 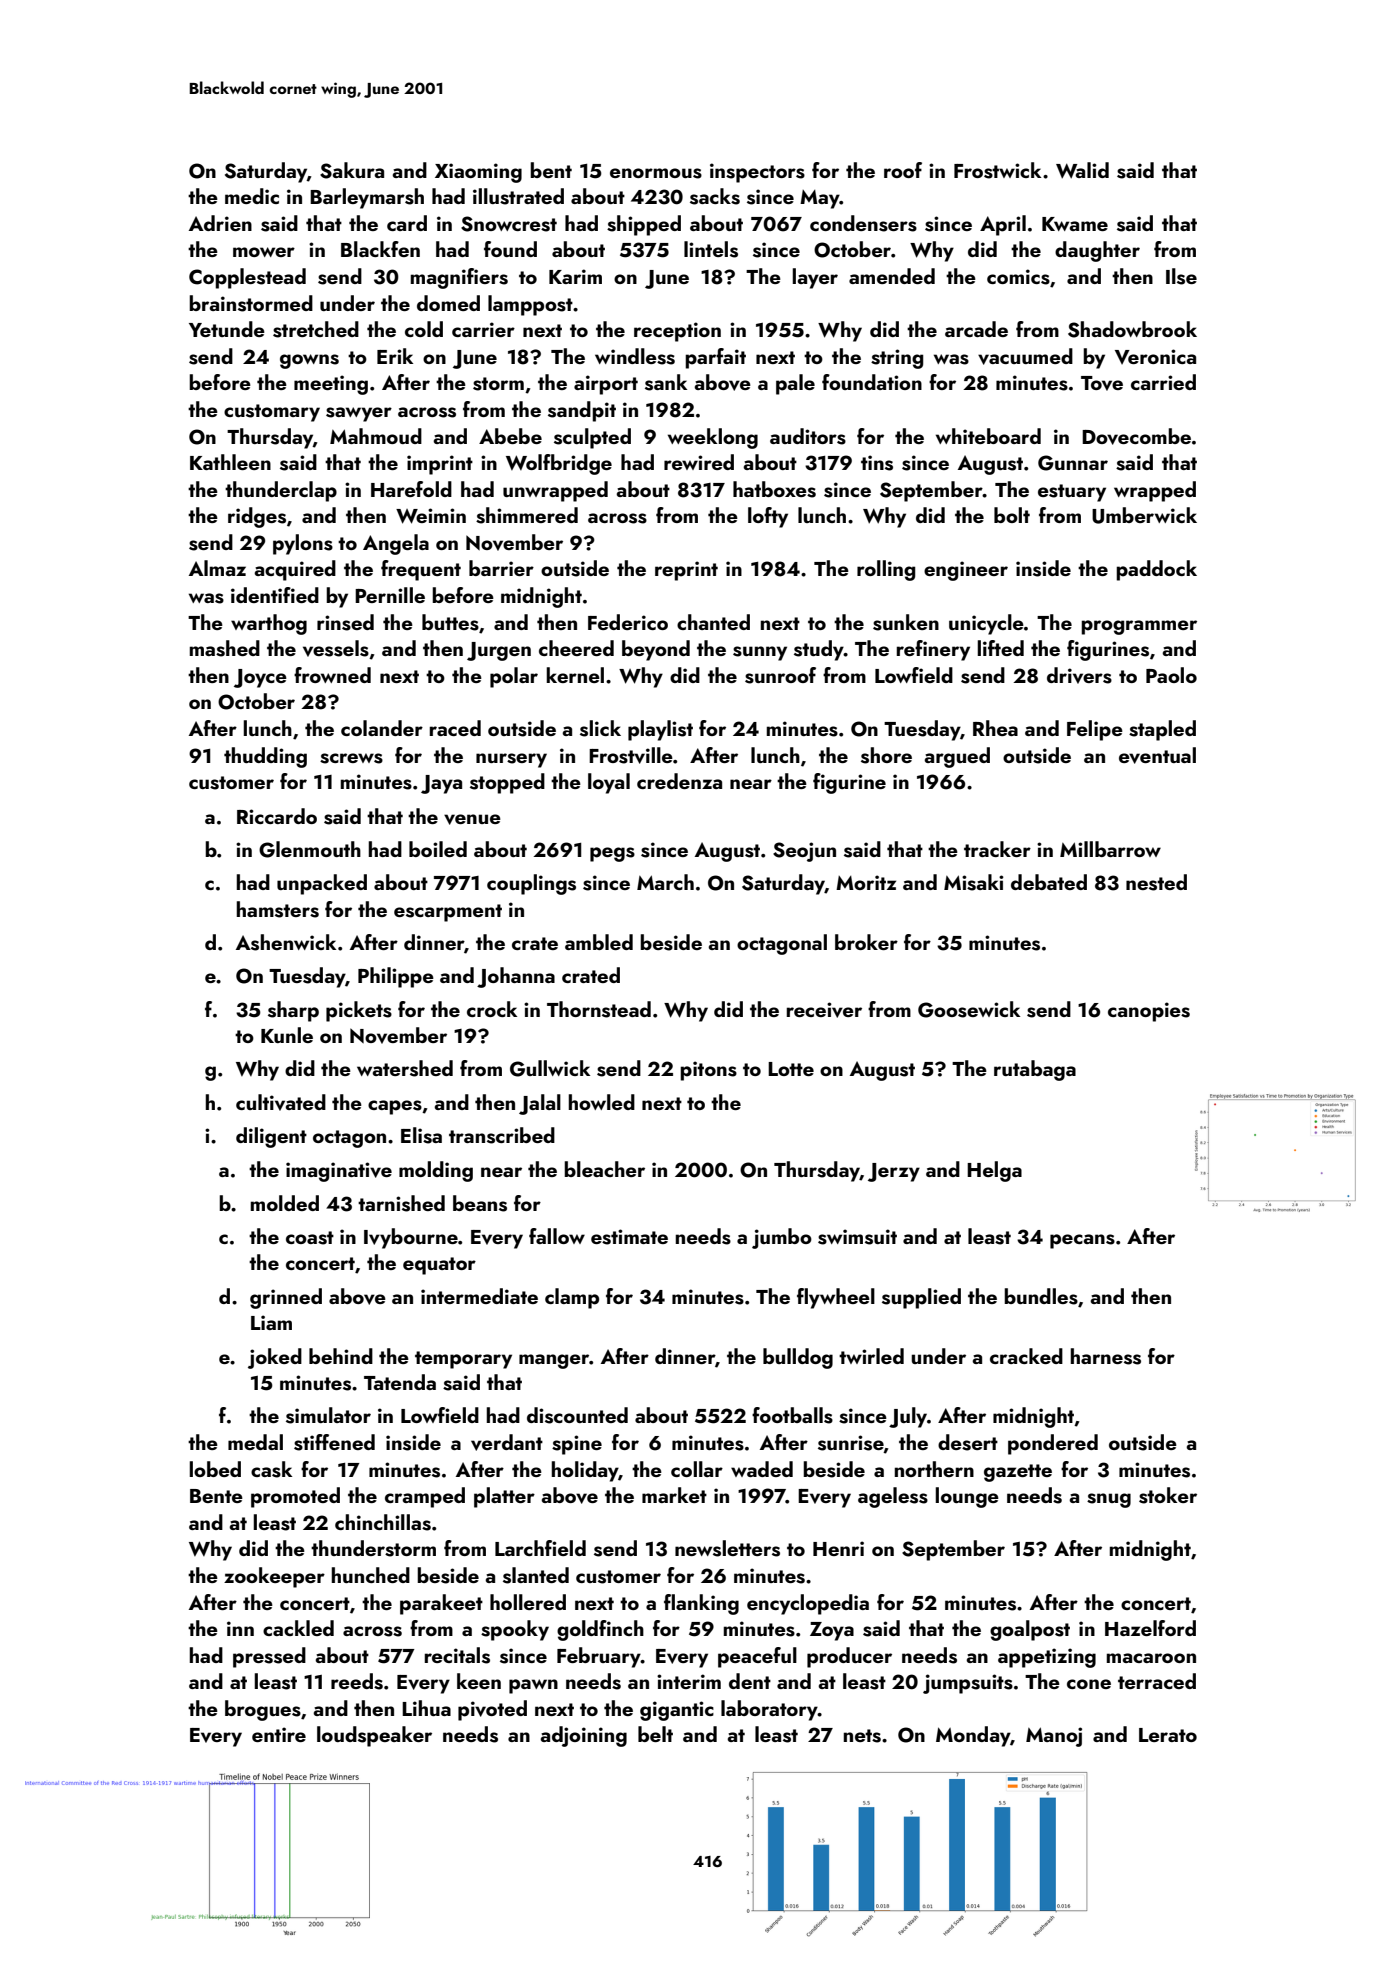 I want to click on enormous, so click(x=656, y=173).
